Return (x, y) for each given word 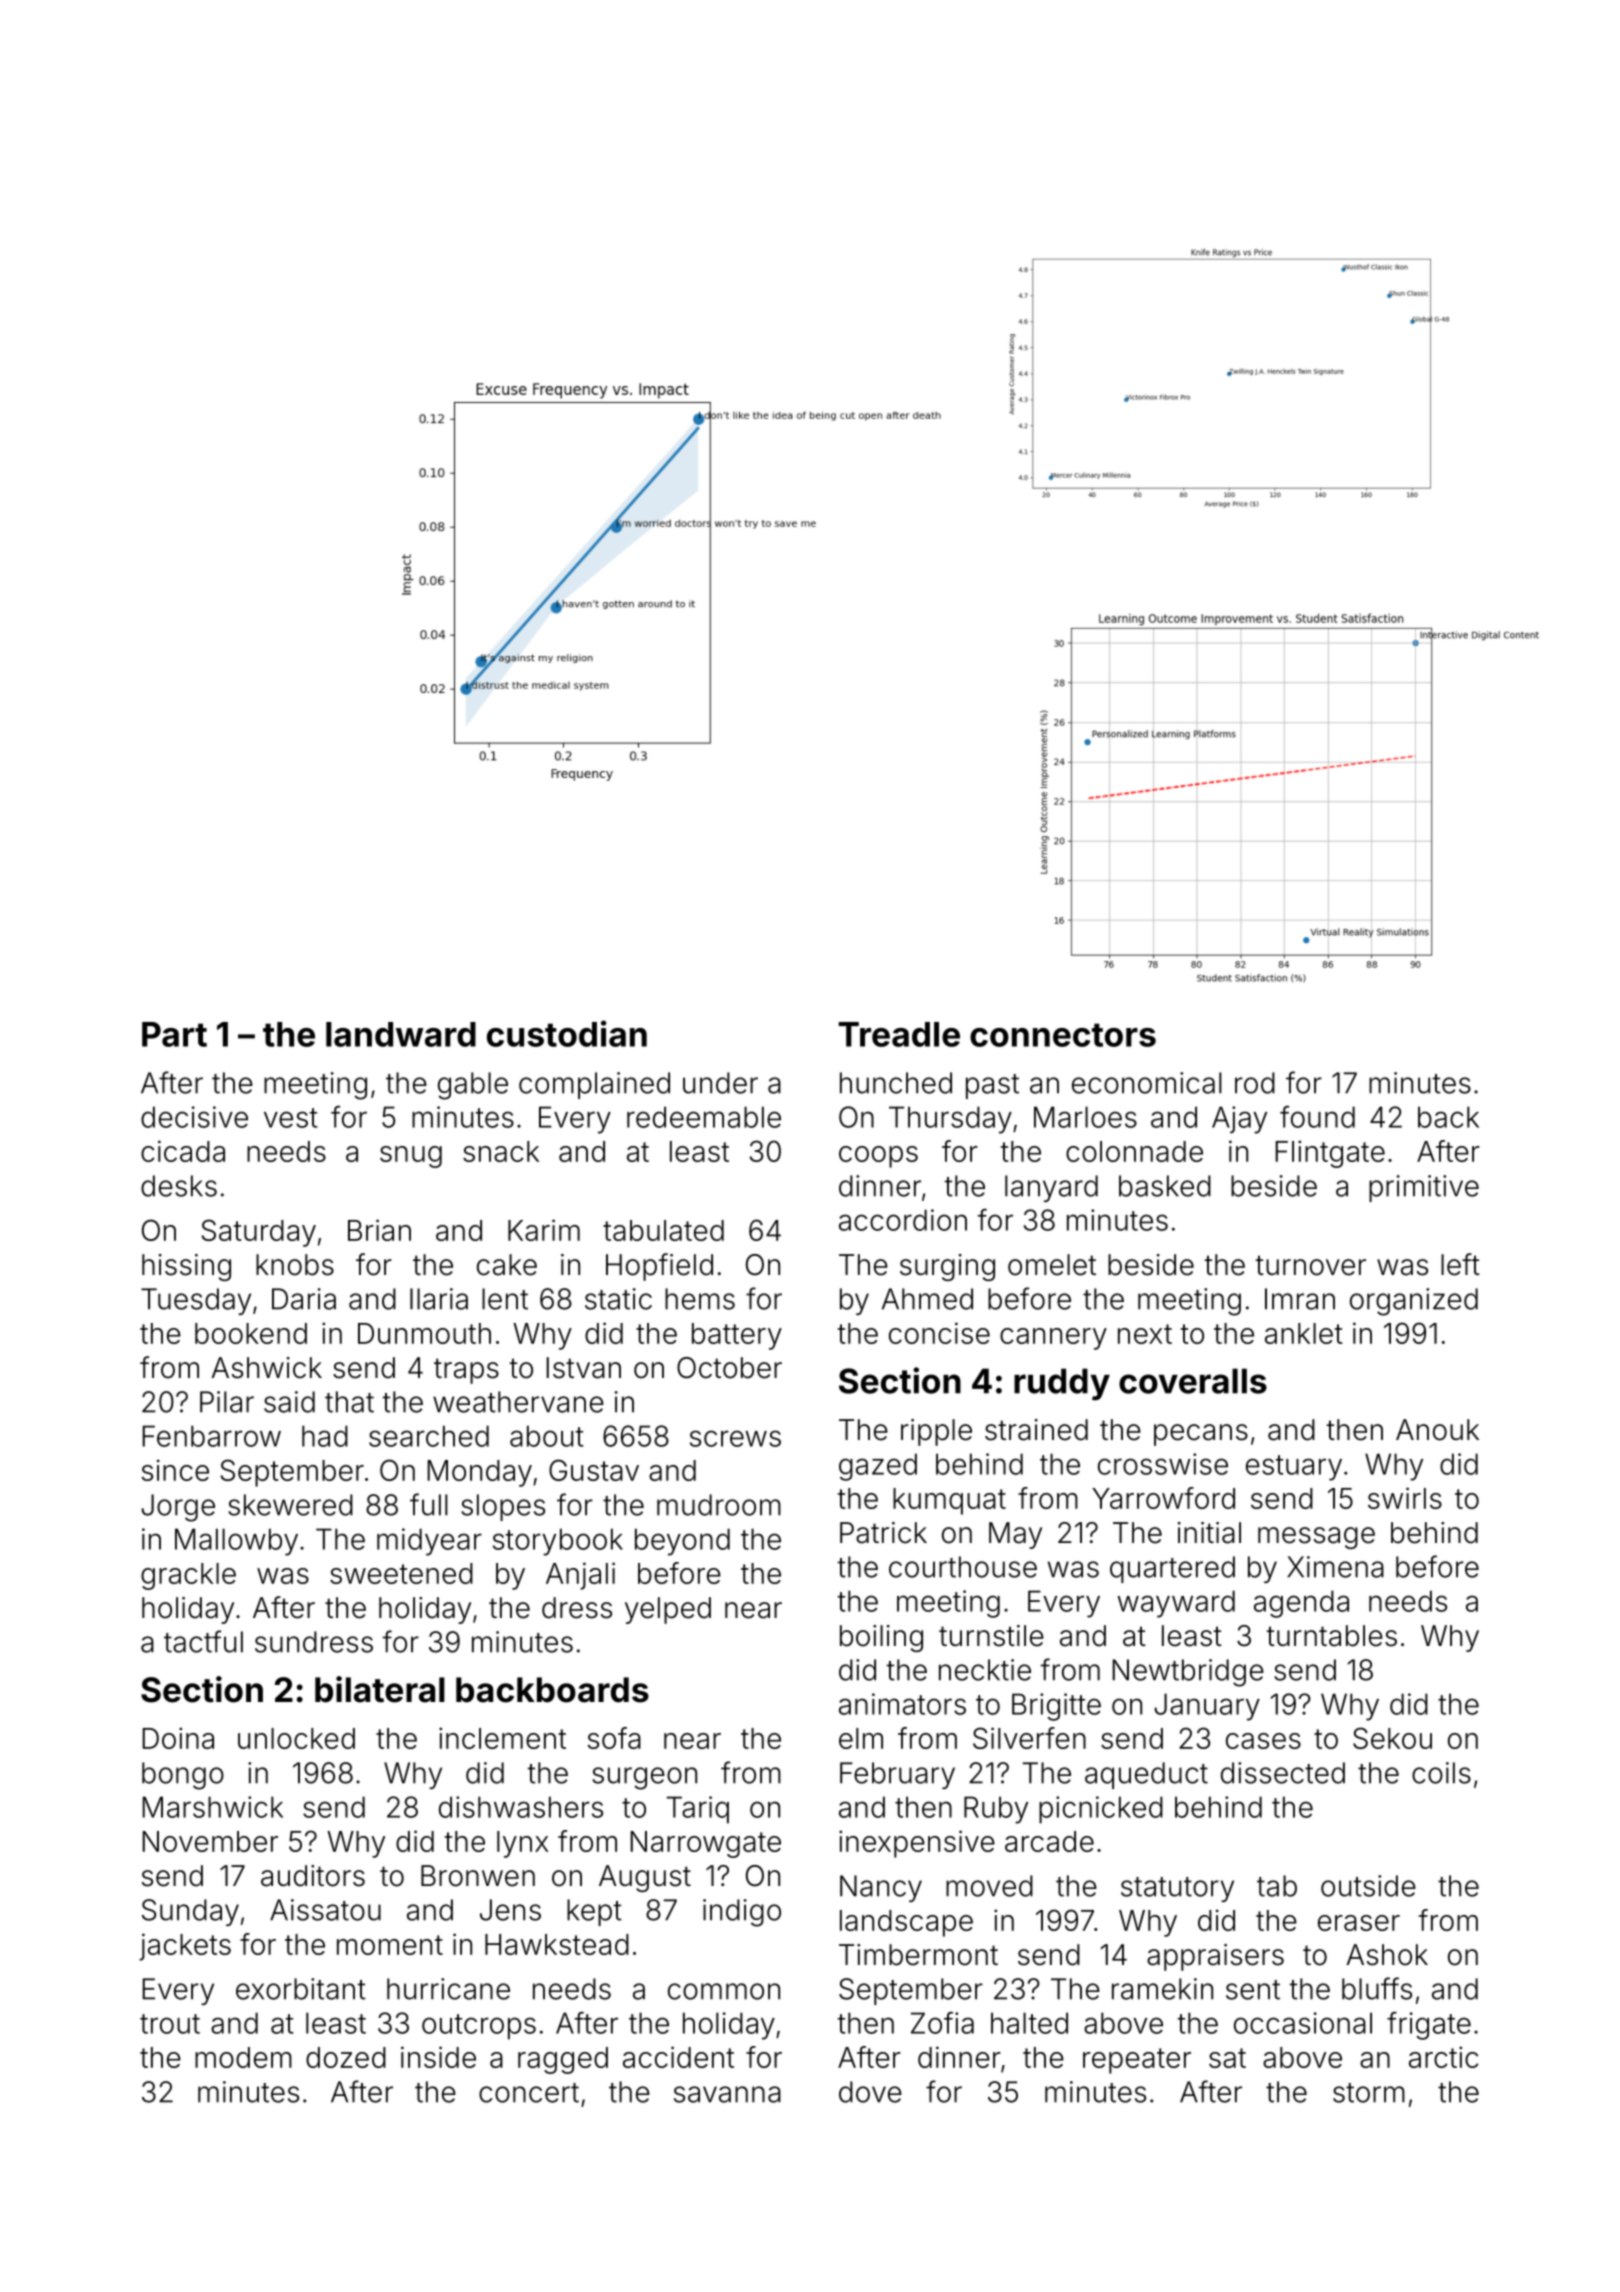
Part (174, 1034)
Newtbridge (1188, 1673)
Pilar (227, 1402)
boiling (881, 1638)
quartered (1172, 1569)
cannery (1053, 1339)
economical (1147, 1083)
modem (243, 2057)
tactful (203, 1641)
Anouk (1437, 1430)
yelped (668, 1610)
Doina (178, 1738)
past (992, 1086)
